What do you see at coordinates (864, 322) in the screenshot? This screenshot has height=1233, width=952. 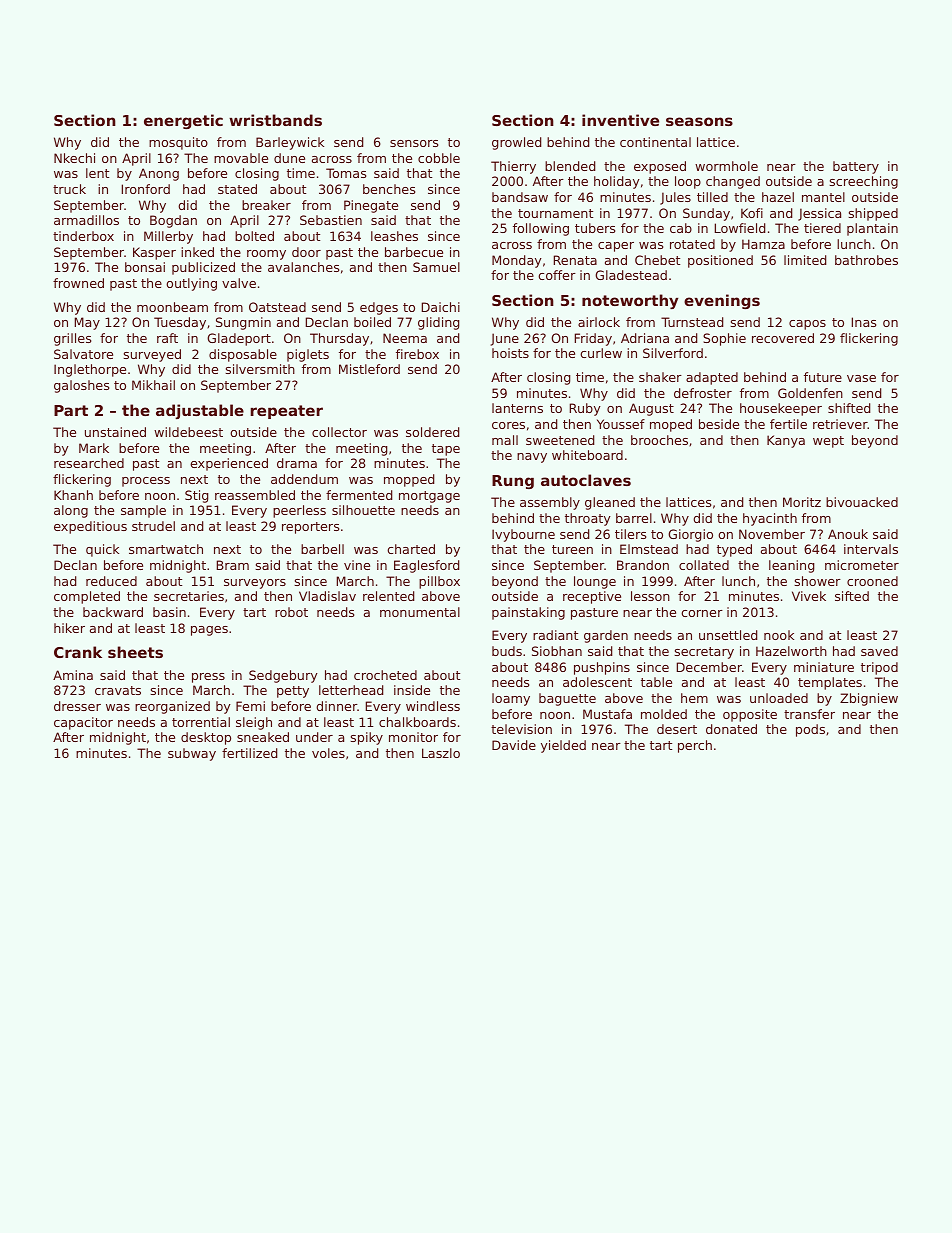 I see `Inas` at bounding box center [864, 322].
